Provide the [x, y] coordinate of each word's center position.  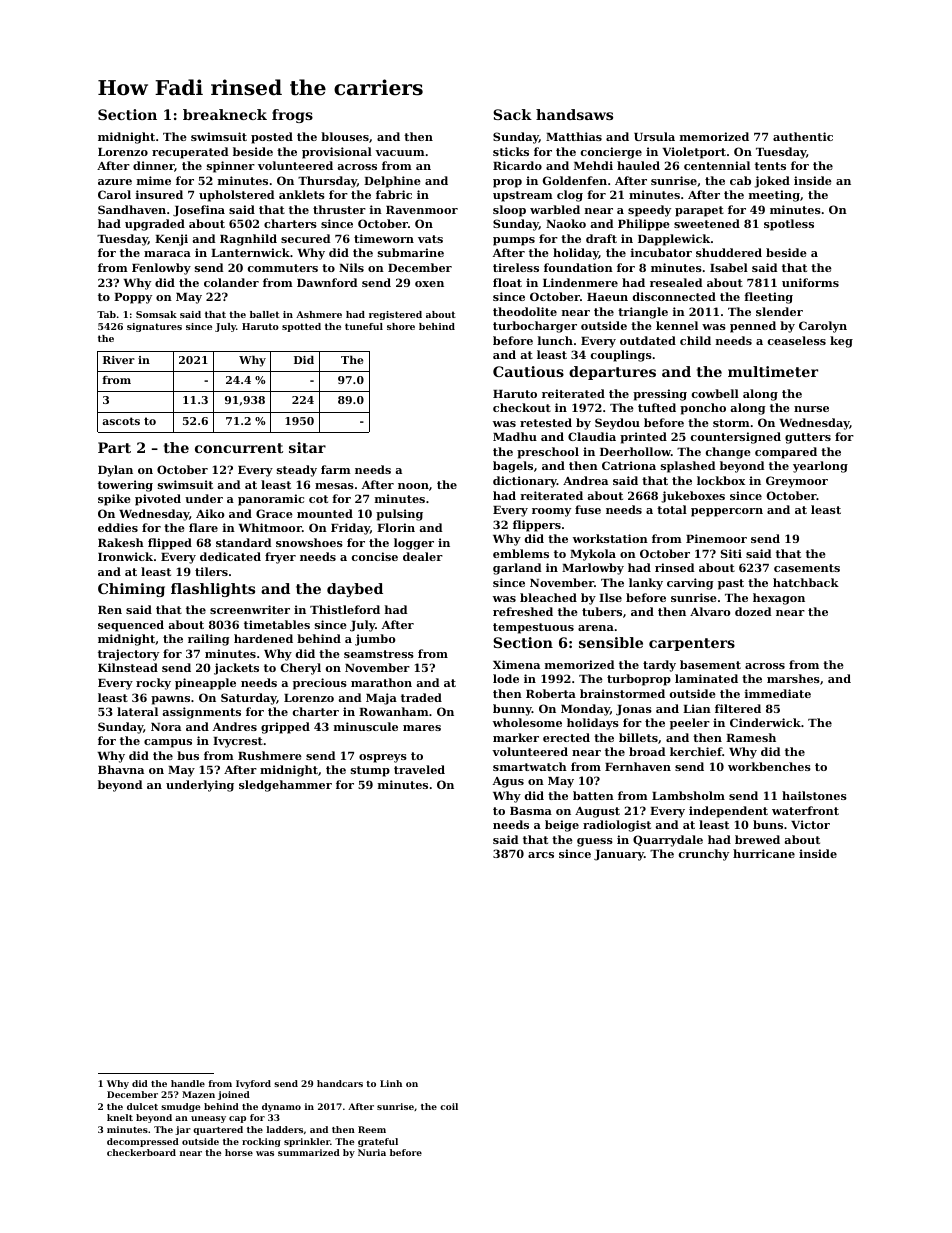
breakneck [225, 114]
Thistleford [345, 609]
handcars [340, 1083]
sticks [511, 151]
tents [770, 166]
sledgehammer [285, 786]
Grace [274, 513]
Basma [531, 811]
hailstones [814, 795]
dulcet [142, 1106]
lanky [646, 584]
